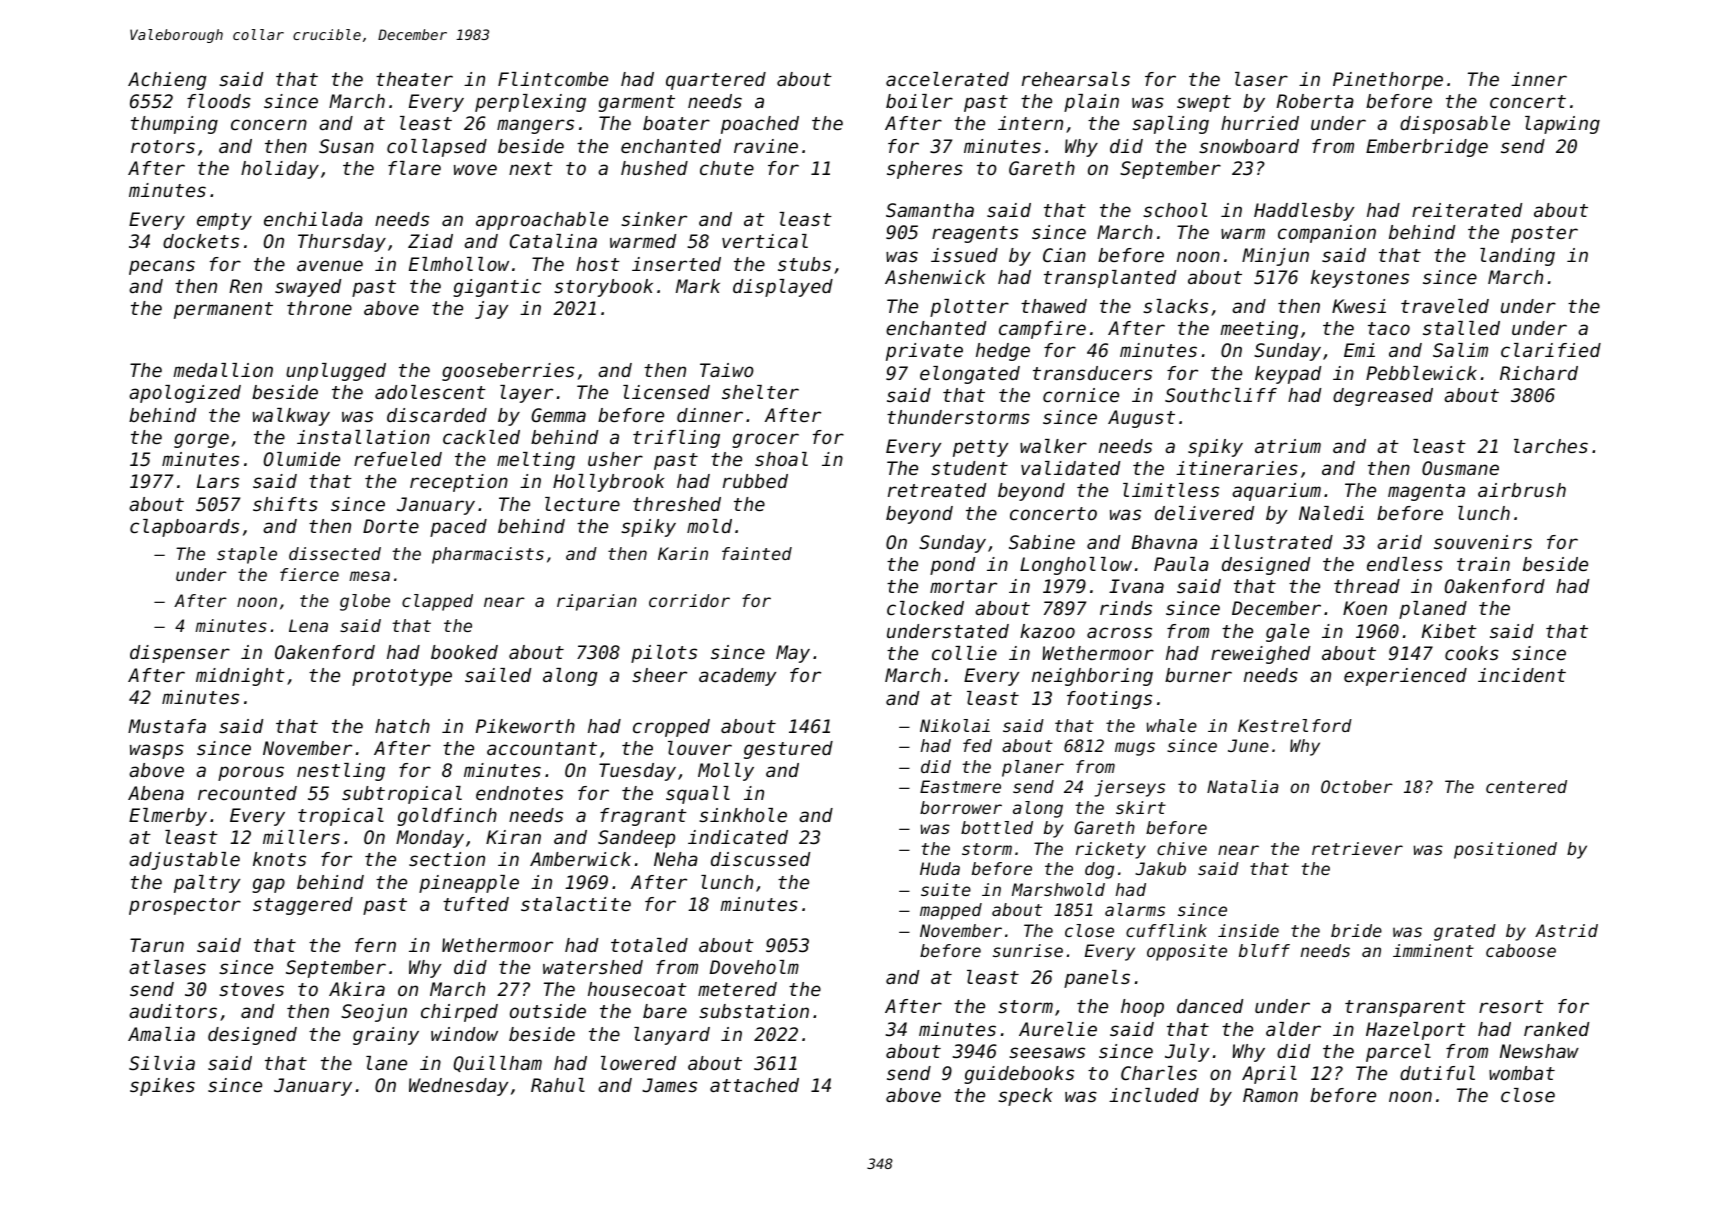  Describe the element at coordinates (162, 267) in the screenshot. I see `pecans` at that location.
